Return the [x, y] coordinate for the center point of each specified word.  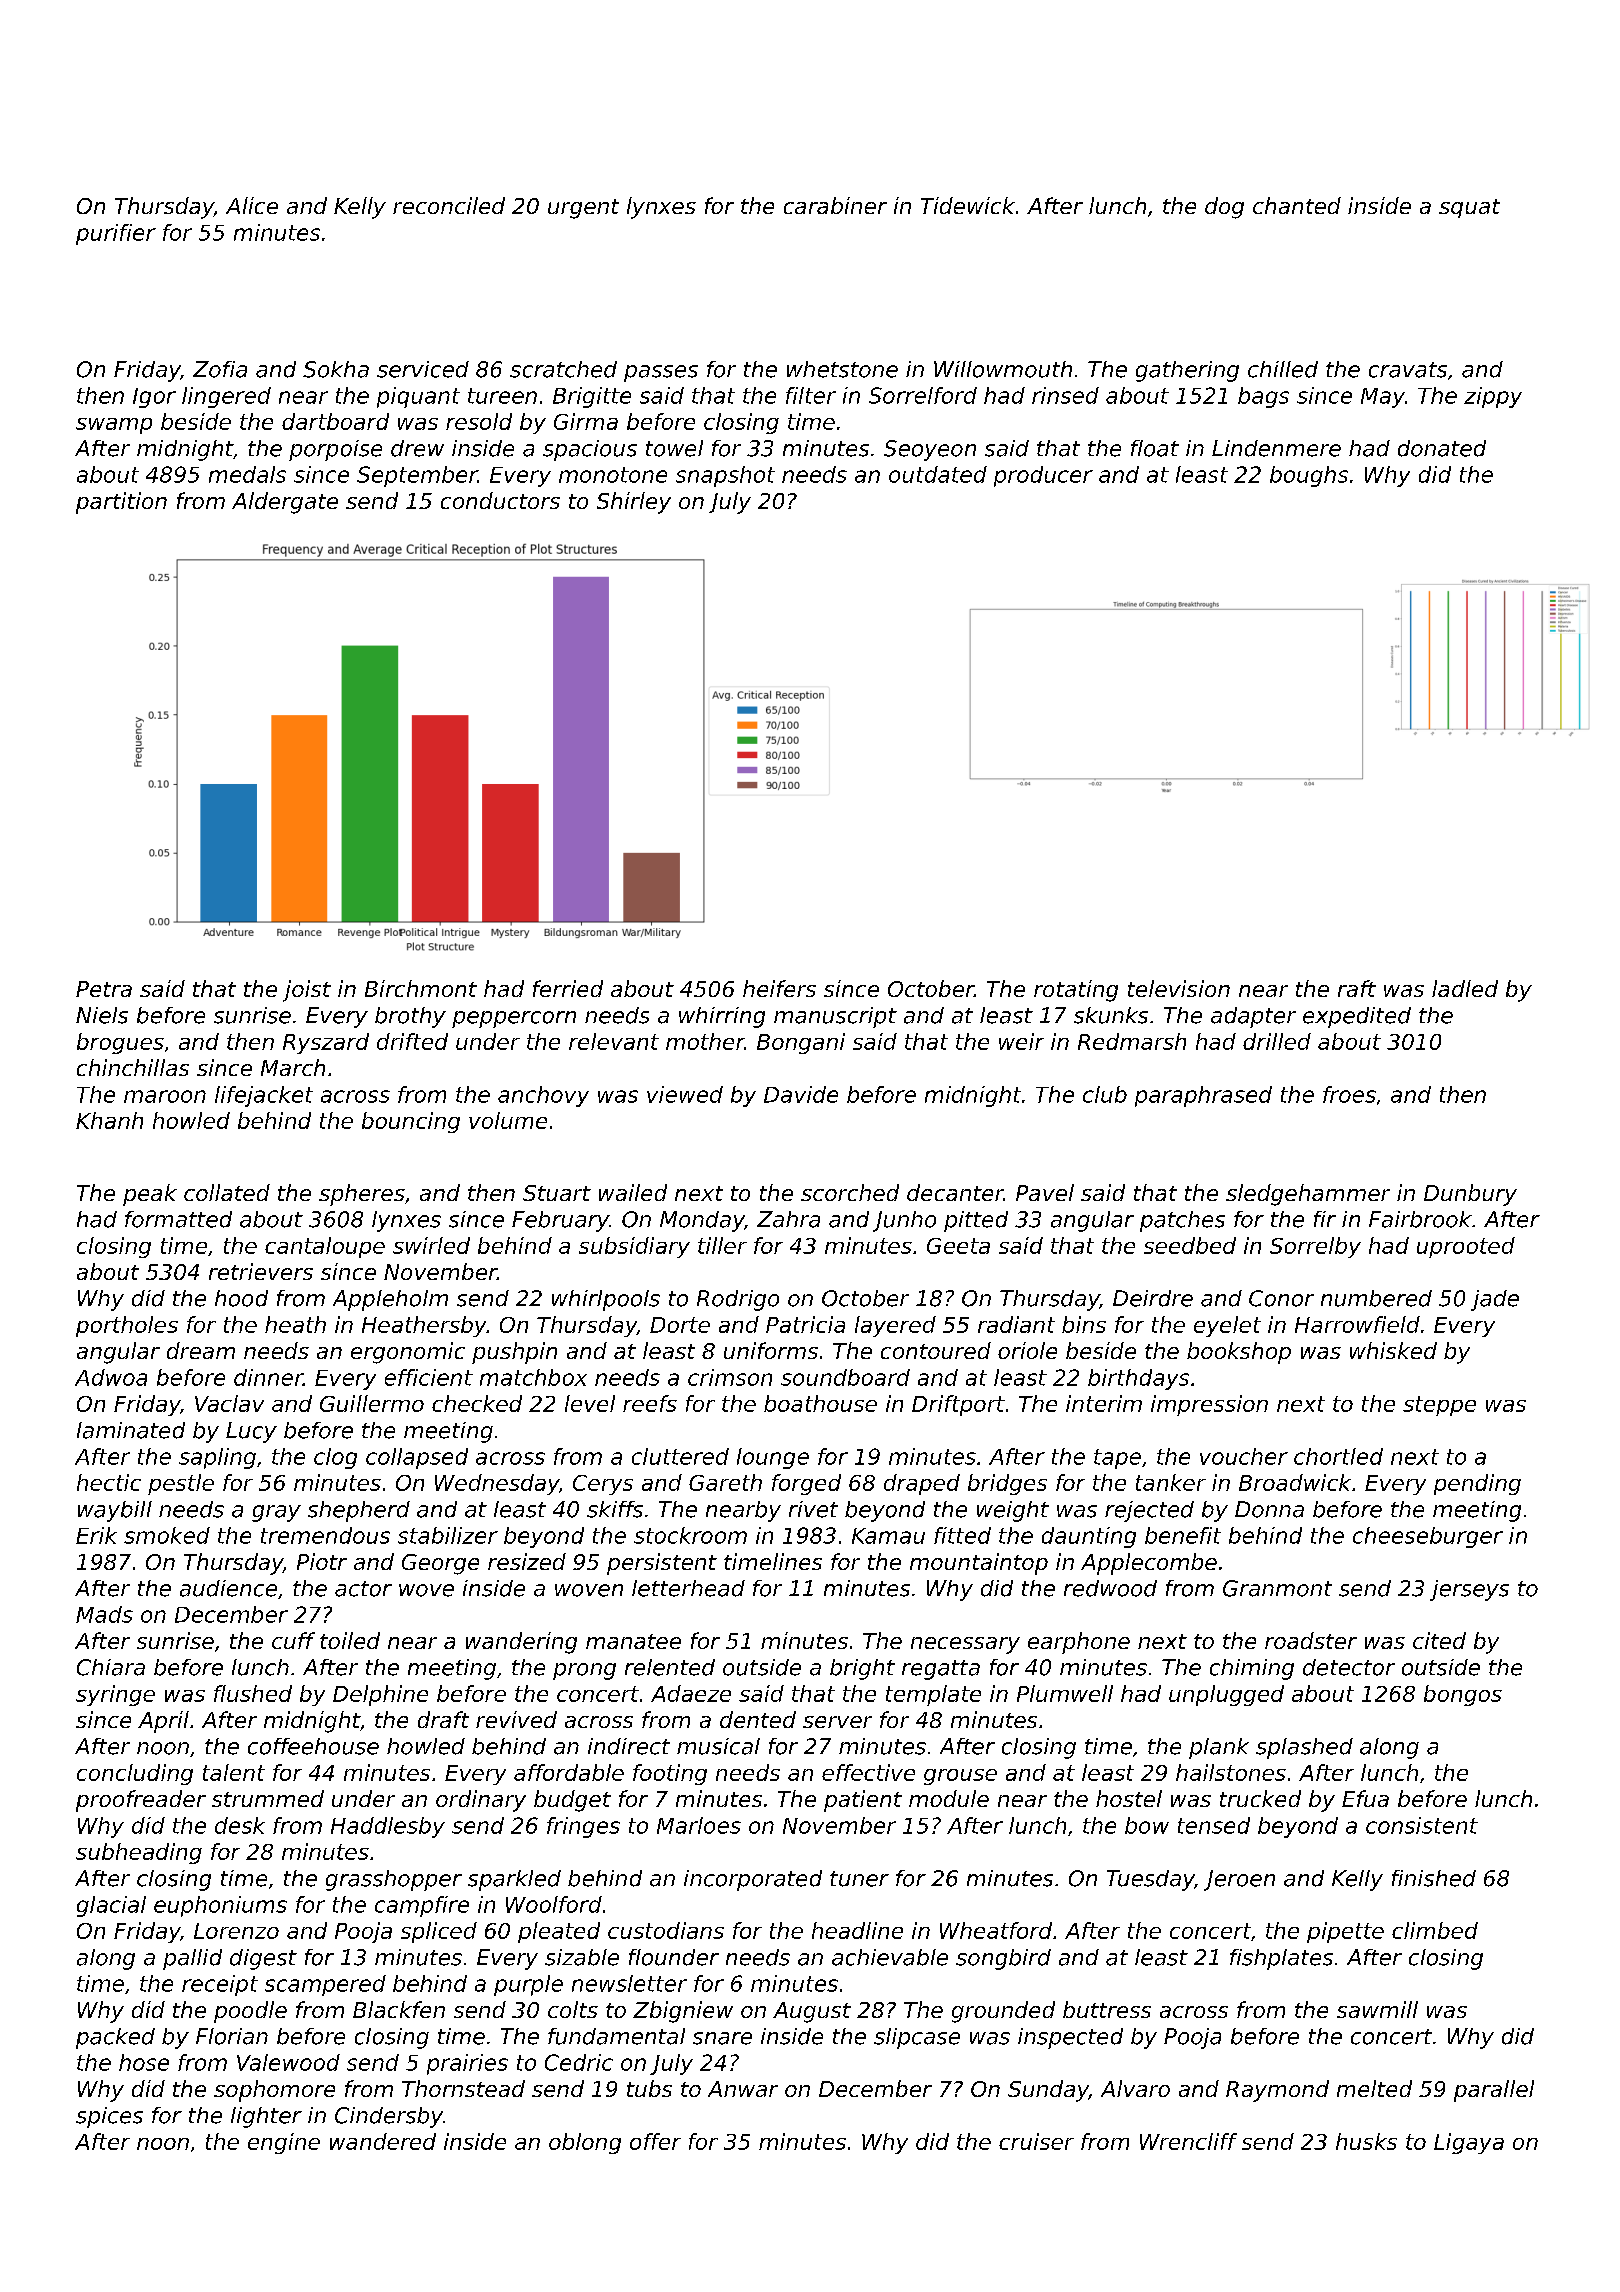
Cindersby [389, 2117]
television [1179, 988]
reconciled [449, 205]
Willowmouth [1003, 369]
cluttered [680, 1456]
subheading [139, 1853]
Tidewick [968, 205]
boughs [1309, 476]
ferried [568, 988]
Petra [104, 989]
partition [121, 503]
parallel [1494, 2091]
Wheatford [996, 1930]
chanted [1297, 205]
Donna [1269, 1509]
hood [241, 1298]
